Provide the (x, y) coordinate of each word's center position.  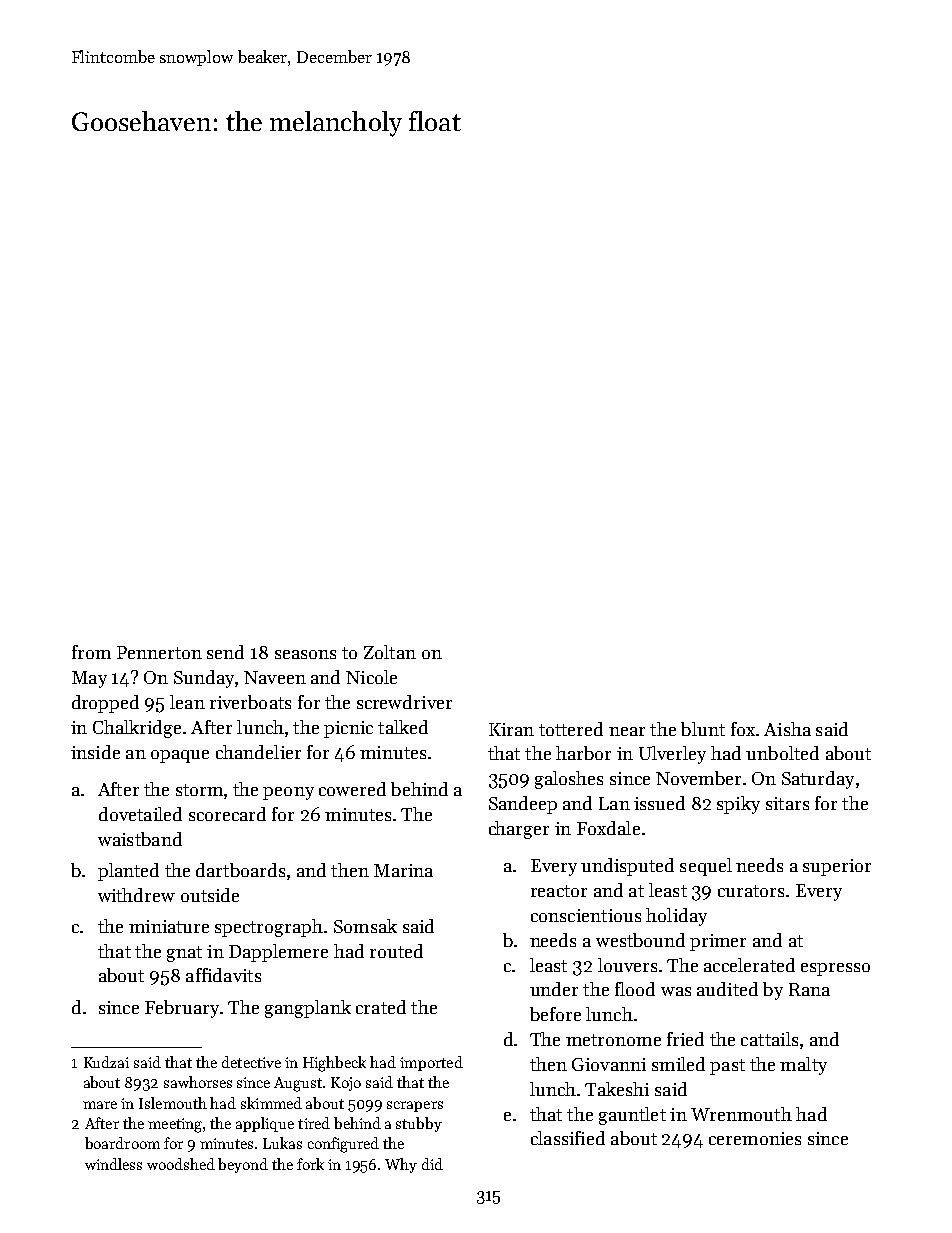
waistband (140, 839)
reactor (559, 891)
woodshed (181, 1164)
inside (95, 752)
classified (568, 1138)
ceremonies (755, 1138)
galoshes (569, 780)
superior (837, 867)
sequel (706, 867)
